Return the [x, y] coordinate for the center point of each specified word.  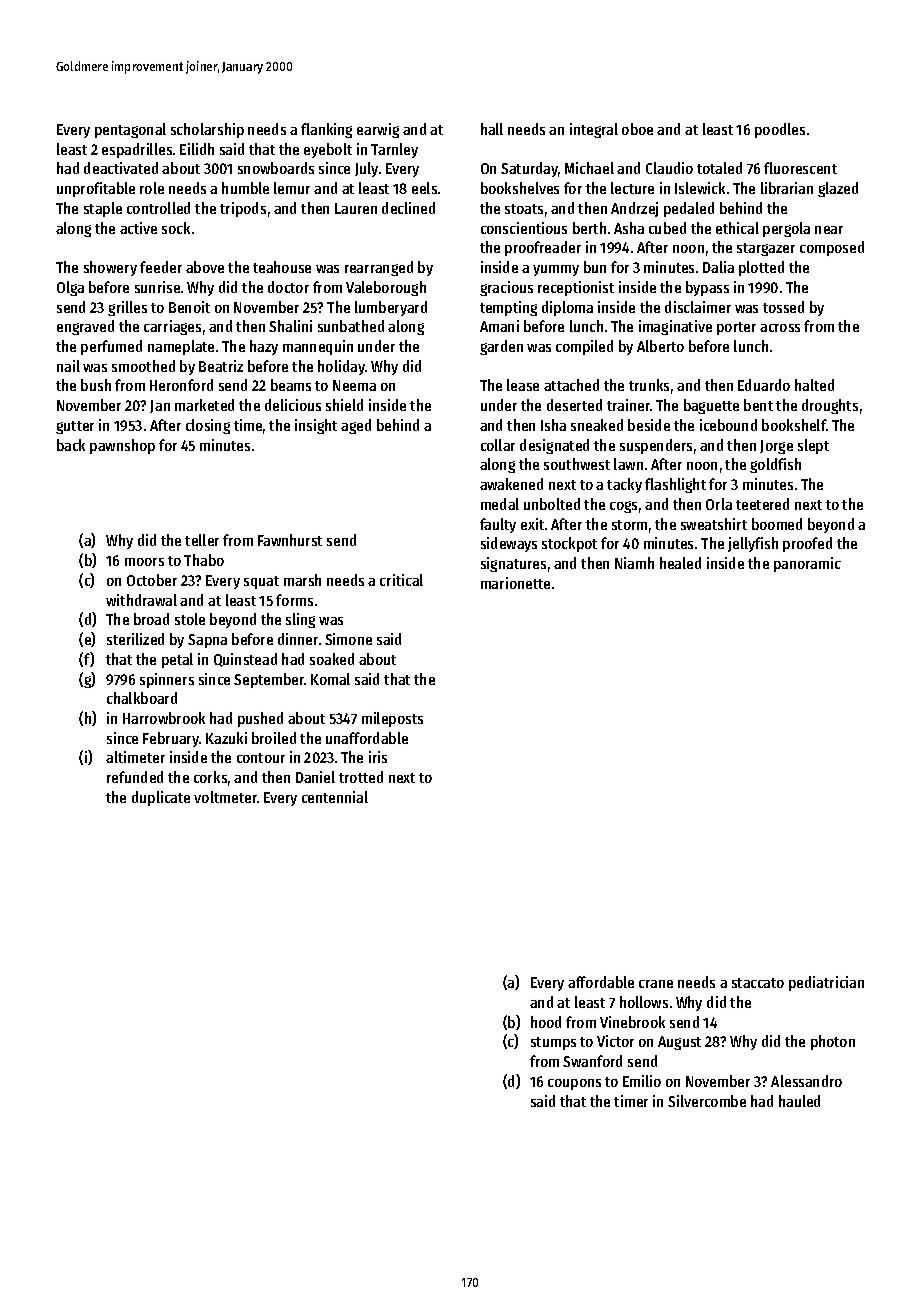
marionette [515, 583]
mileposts [392, 719]
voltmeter [225, 797]
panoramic [807, 564]
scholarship [207, 130]
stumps [553, 1043]
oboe [637, 129]
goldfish [775, 465]
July [366, 169]
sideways [509, 544]
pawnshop [122, 446]
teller [202, 540]
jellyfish [753, 544]
